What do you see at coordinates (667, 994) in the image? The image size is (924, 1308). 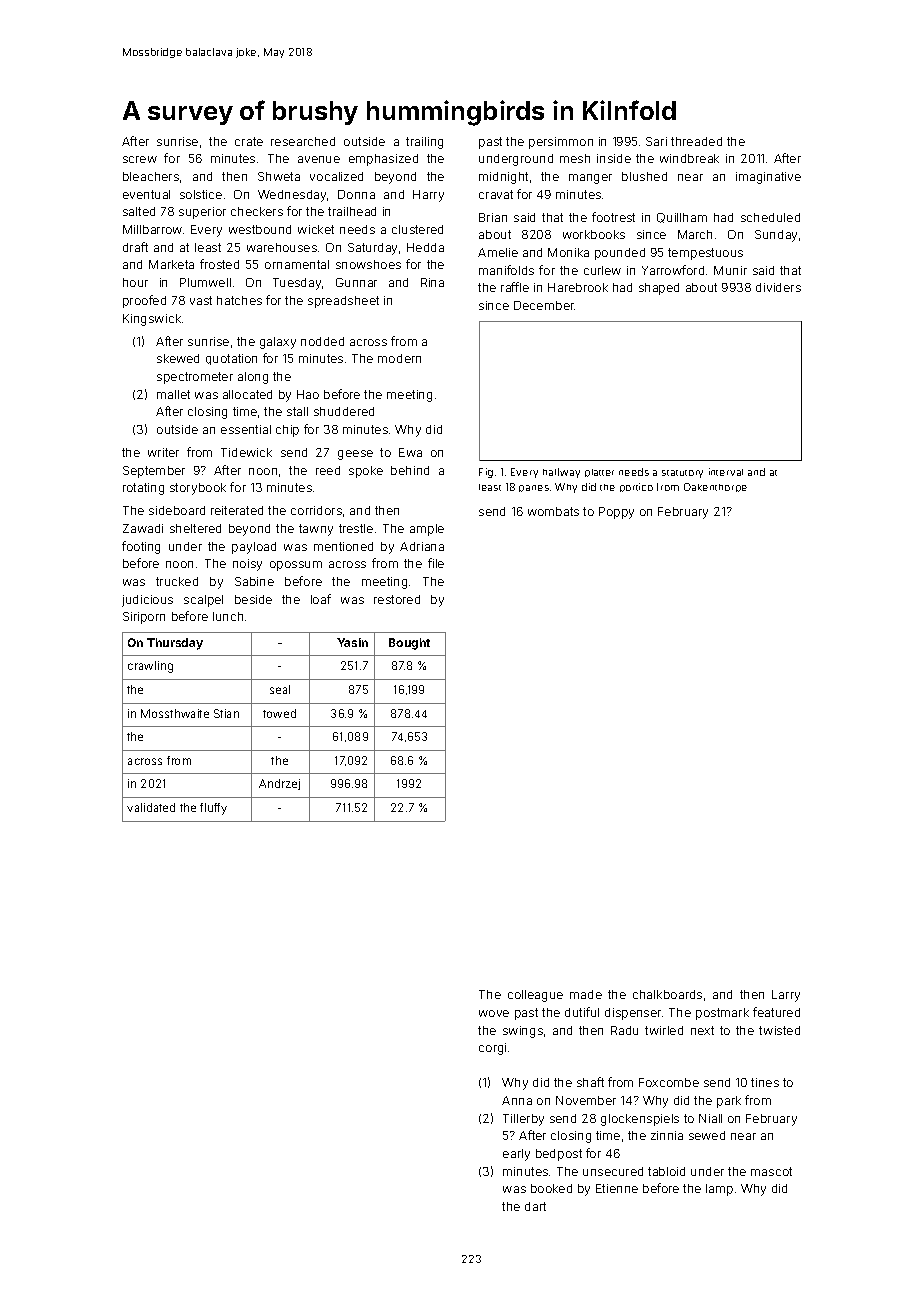 I see `chalkboards` at bounding box center [667, 994].
